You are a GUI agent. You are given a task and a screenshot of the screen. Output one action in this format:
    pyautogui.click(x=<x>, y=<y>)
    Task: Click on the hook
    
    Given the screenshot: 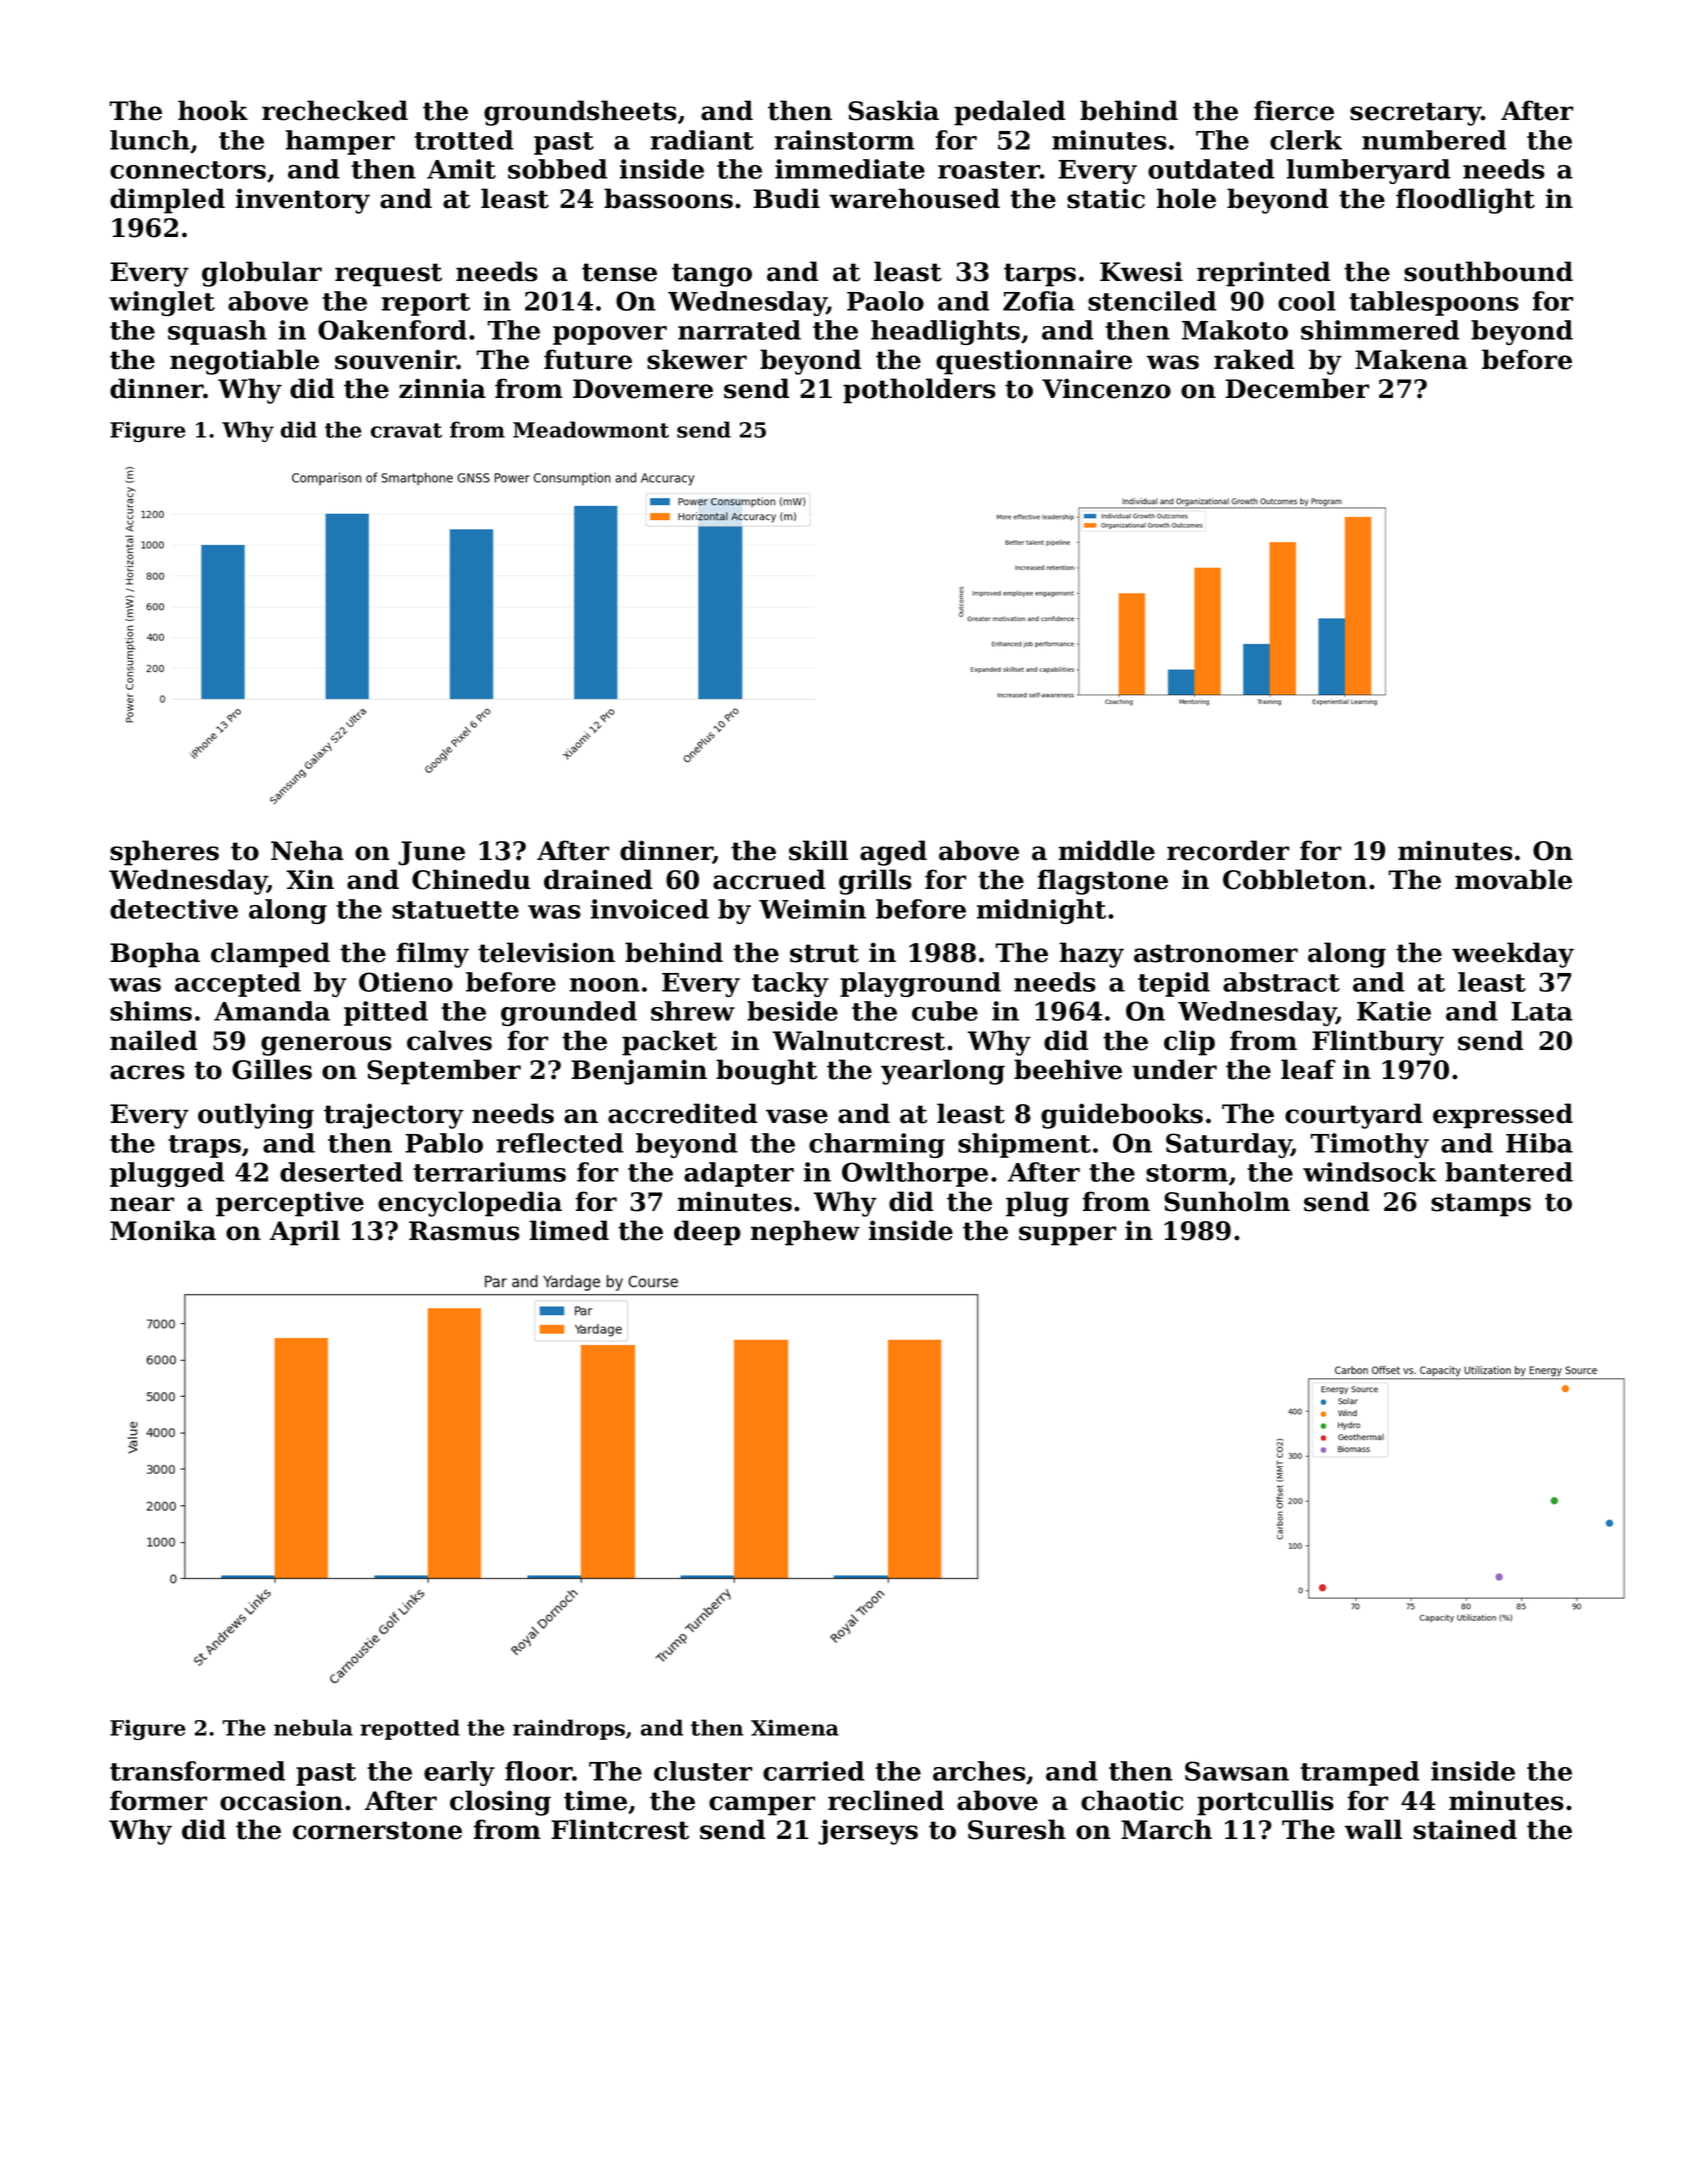 What is the action you would take?
    pyautogui.click(x=213, y=110)
